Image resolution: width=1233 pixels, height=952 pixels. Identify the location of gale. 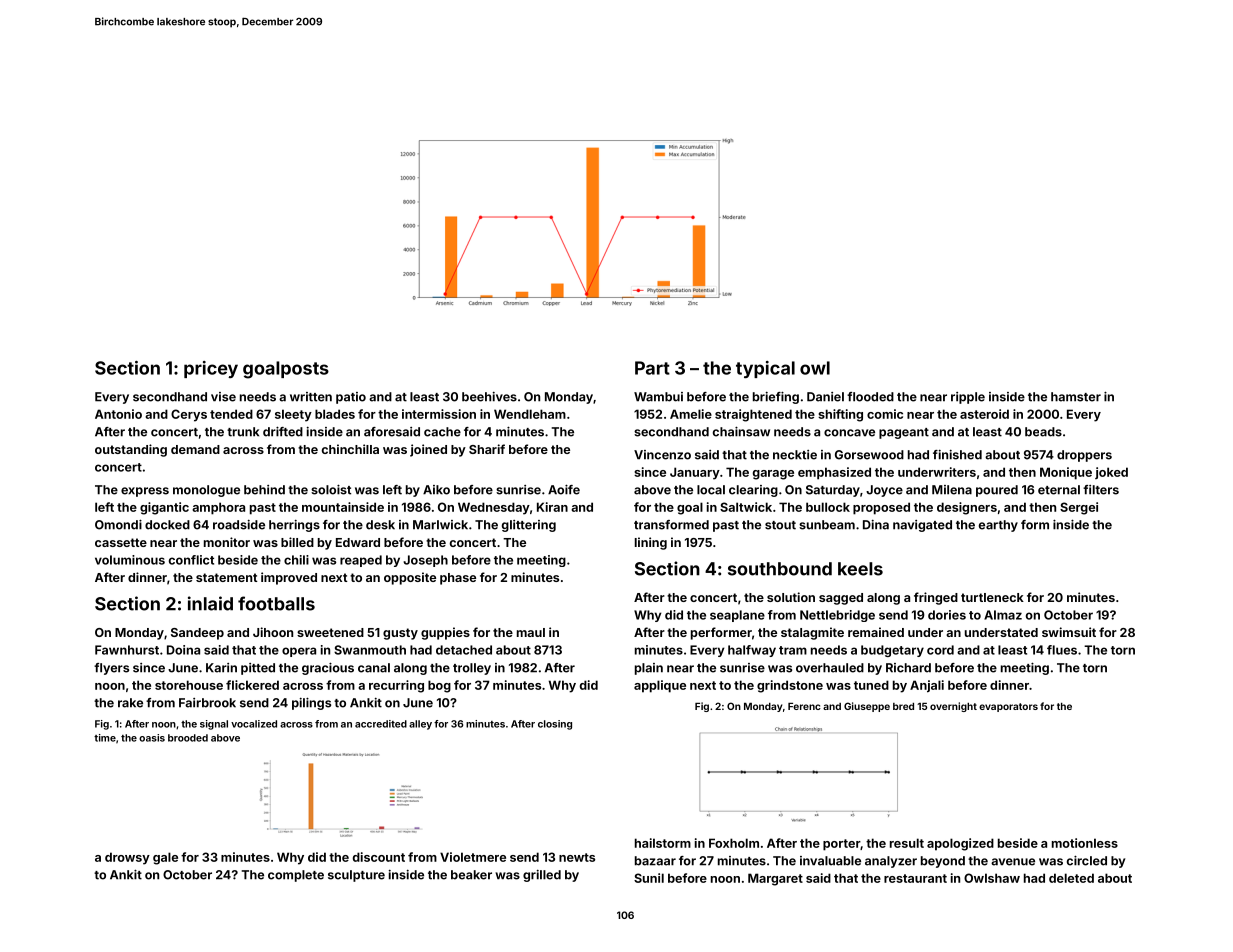
(165, 858).
